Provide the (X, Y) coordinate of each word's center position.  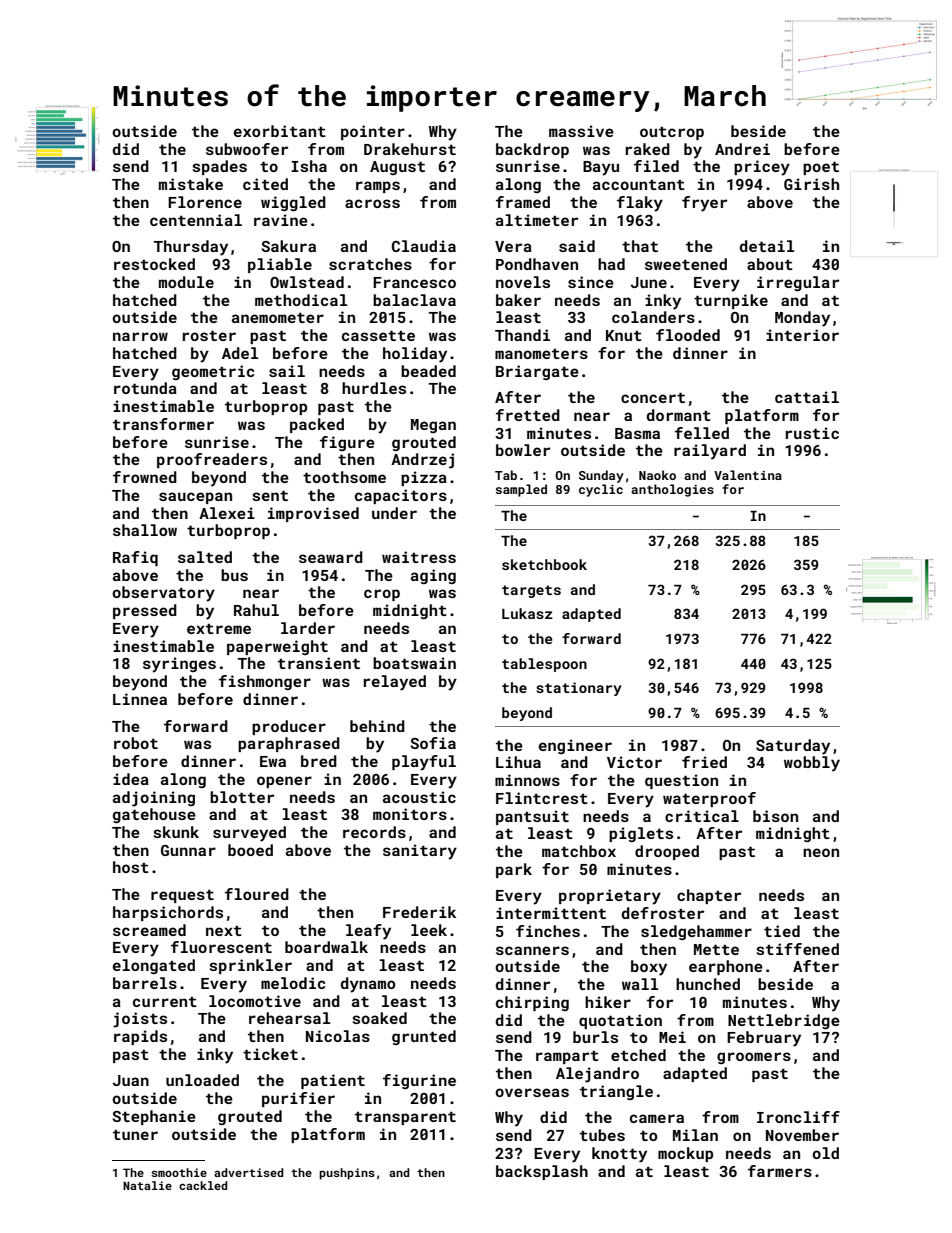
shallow (145, 530)
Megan (433, 426)
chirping (532, 1003)
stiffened (797, 949)
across (372, 203)
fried (704, 762)
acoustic (419, 797)
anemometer (278, 317)
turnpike (731, 301)
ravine (281, 220)
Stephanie (154, 1117)
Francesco (414, 282)
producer (289, 727)
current (165, 1002)
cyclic (601, 490)
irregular (798, 283)
